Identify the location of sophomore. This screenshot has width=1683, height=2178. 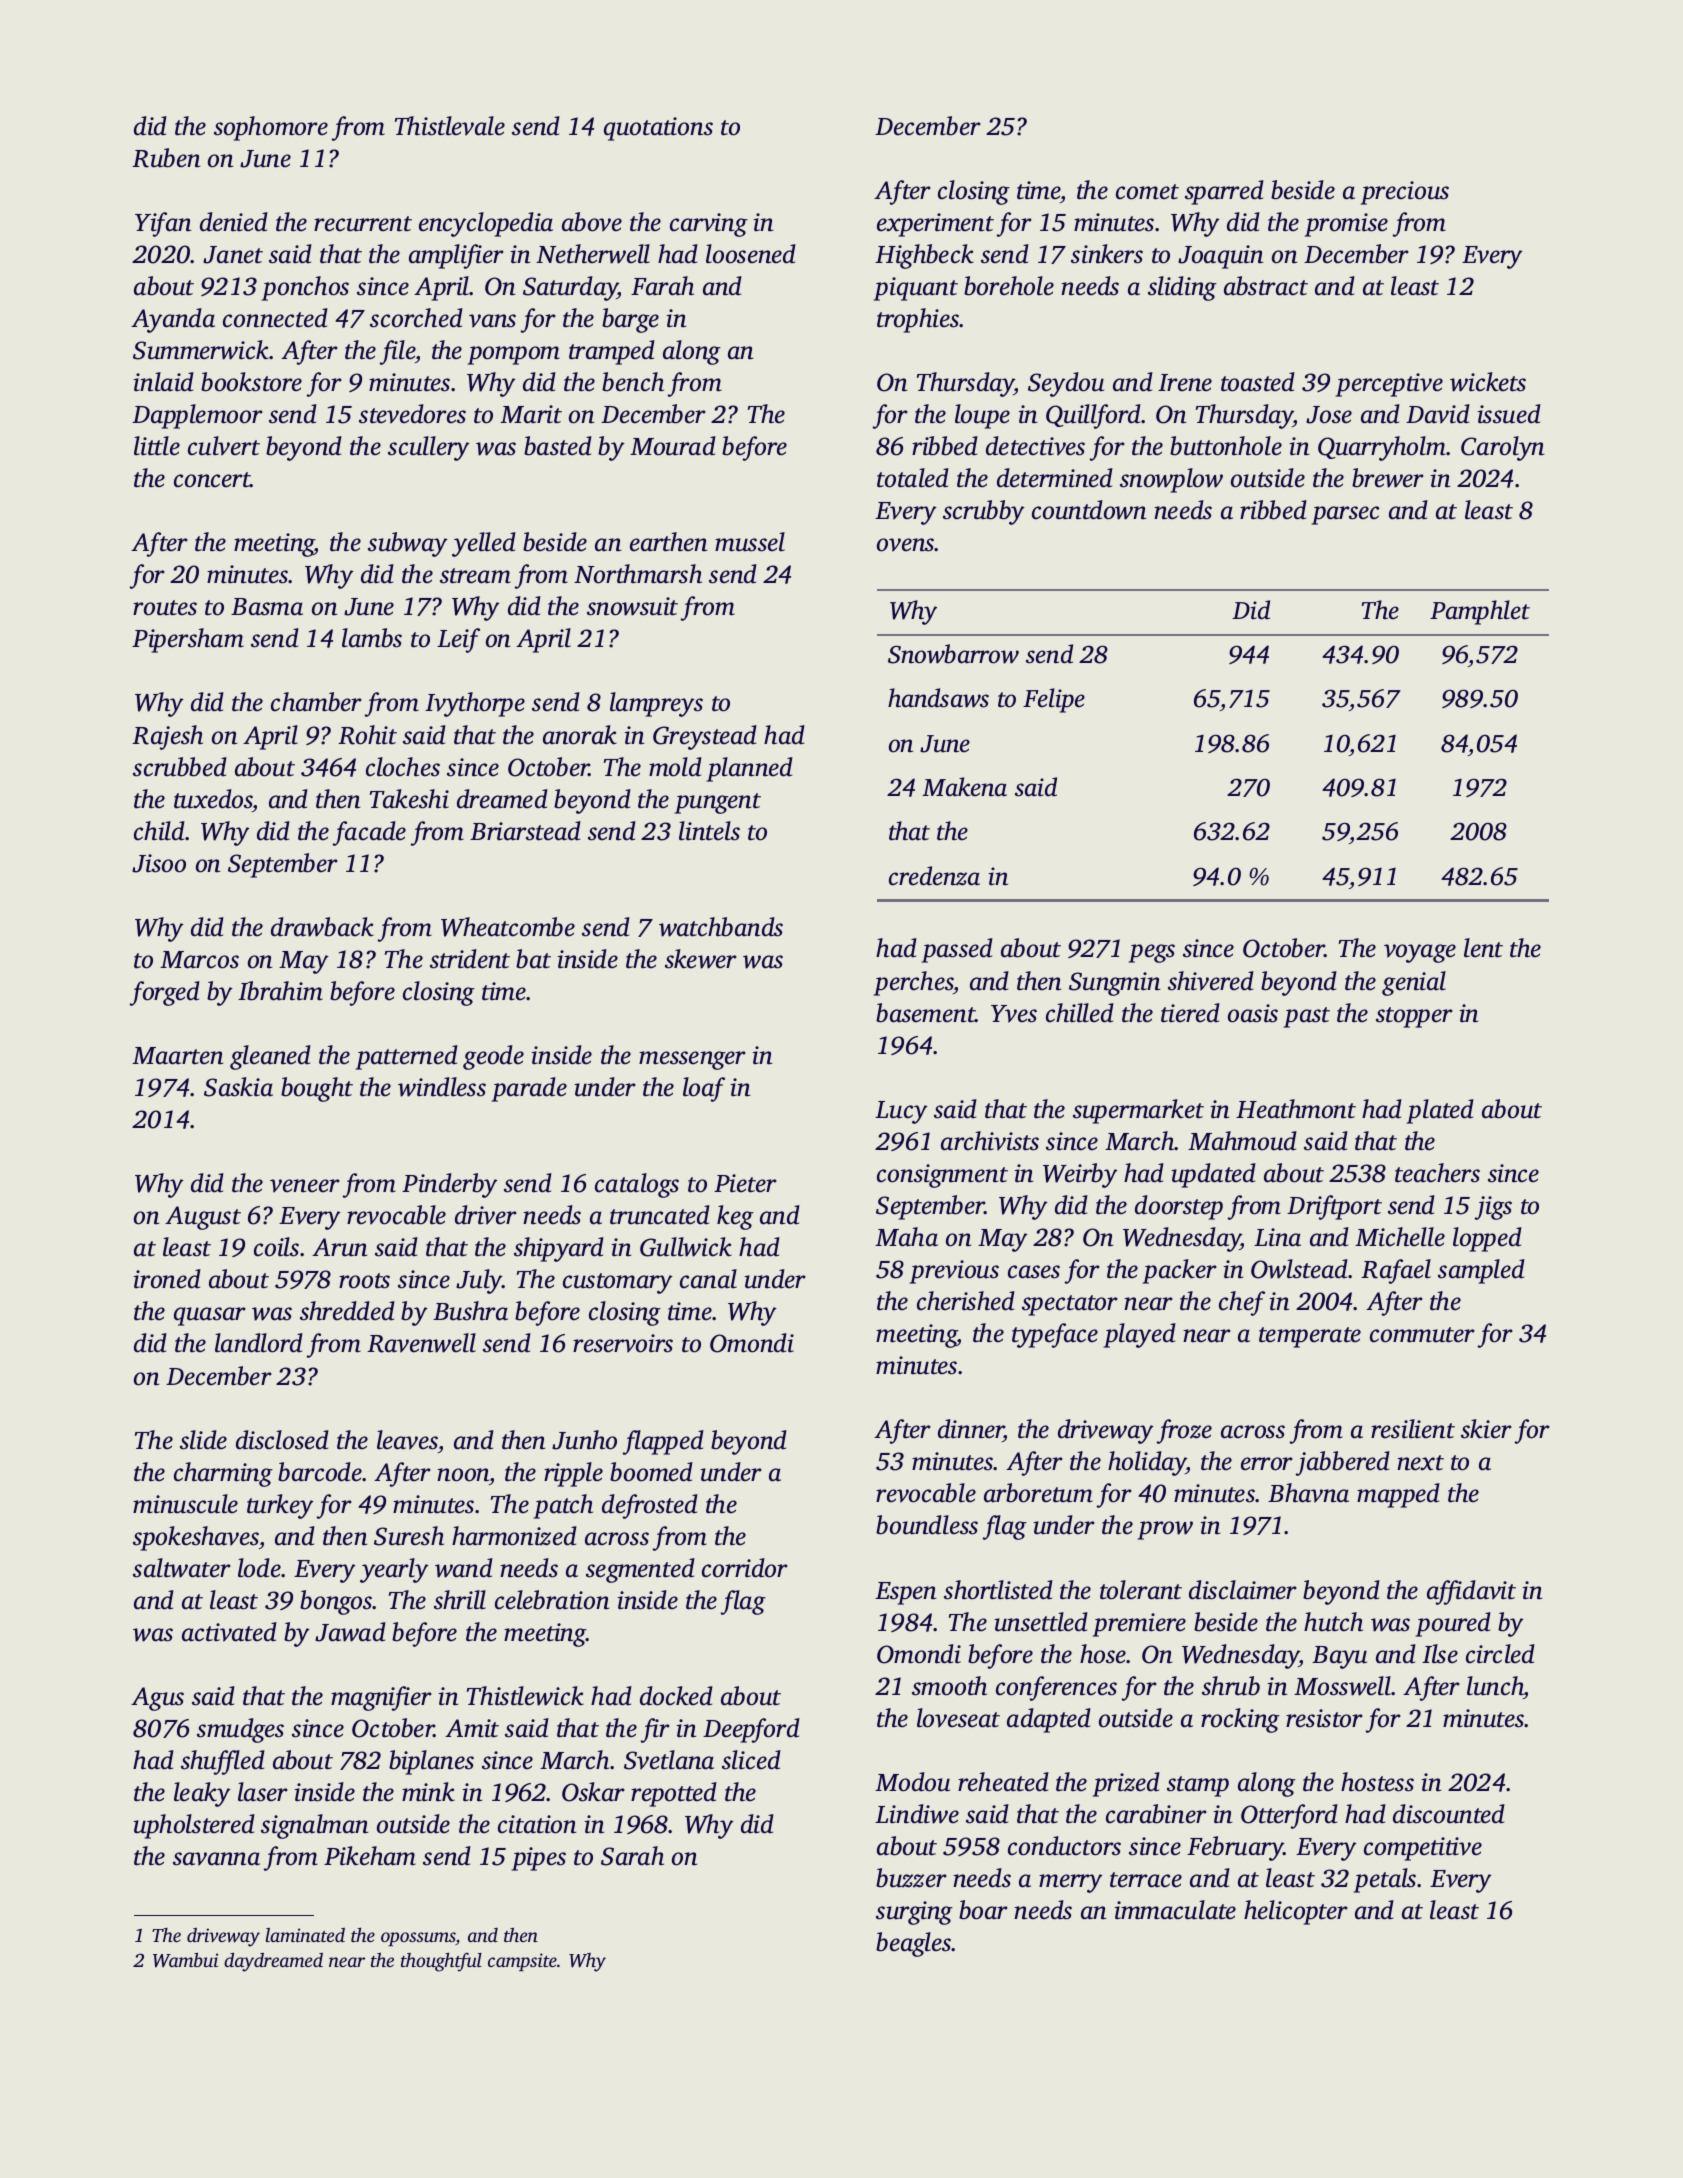
(271, 128).
